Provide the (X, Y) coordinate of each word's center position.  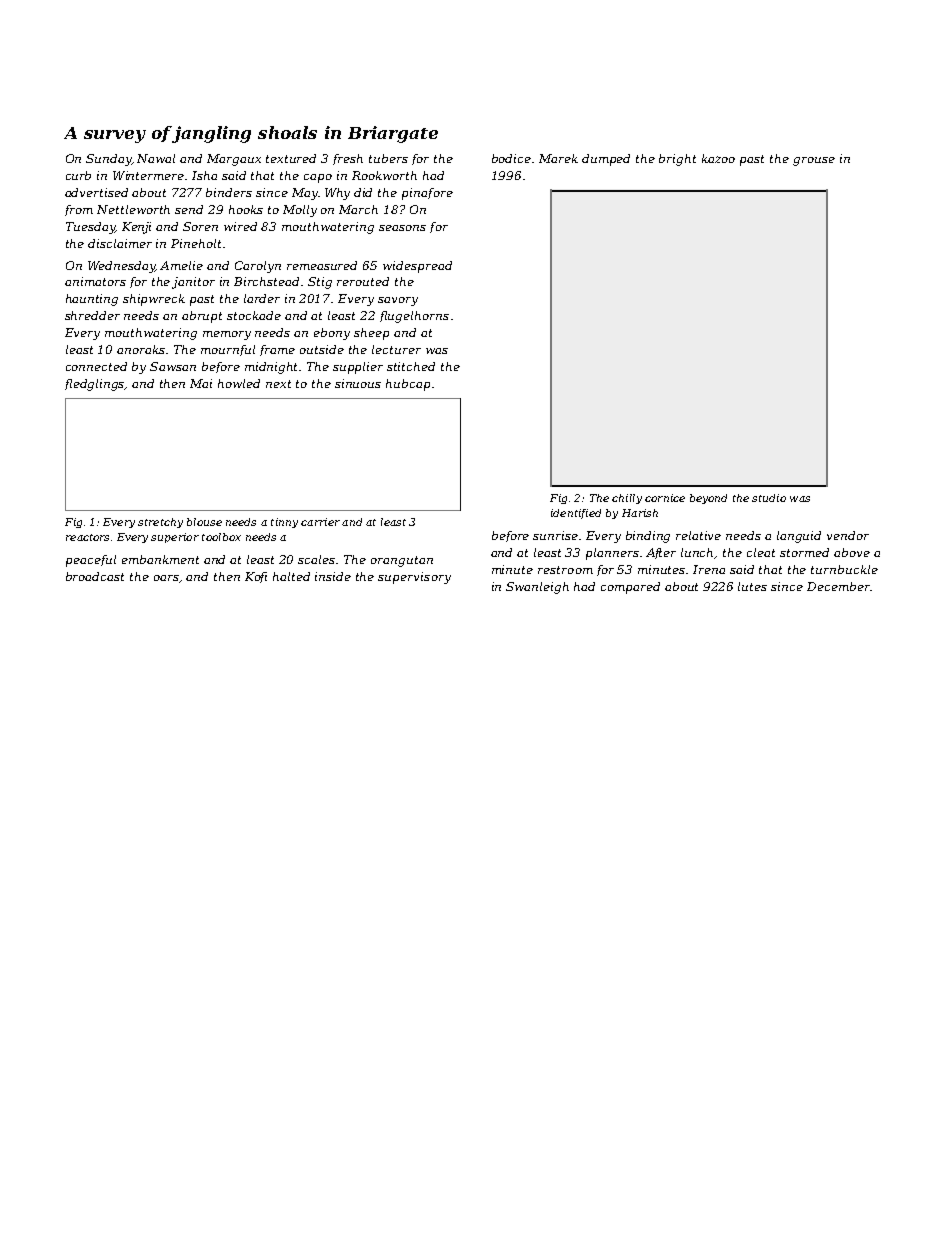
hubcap (408, 385)
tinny (284, 523)
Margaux (234, 160)
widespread (417, 267)
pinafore (427, 194)
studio (769, 498)
